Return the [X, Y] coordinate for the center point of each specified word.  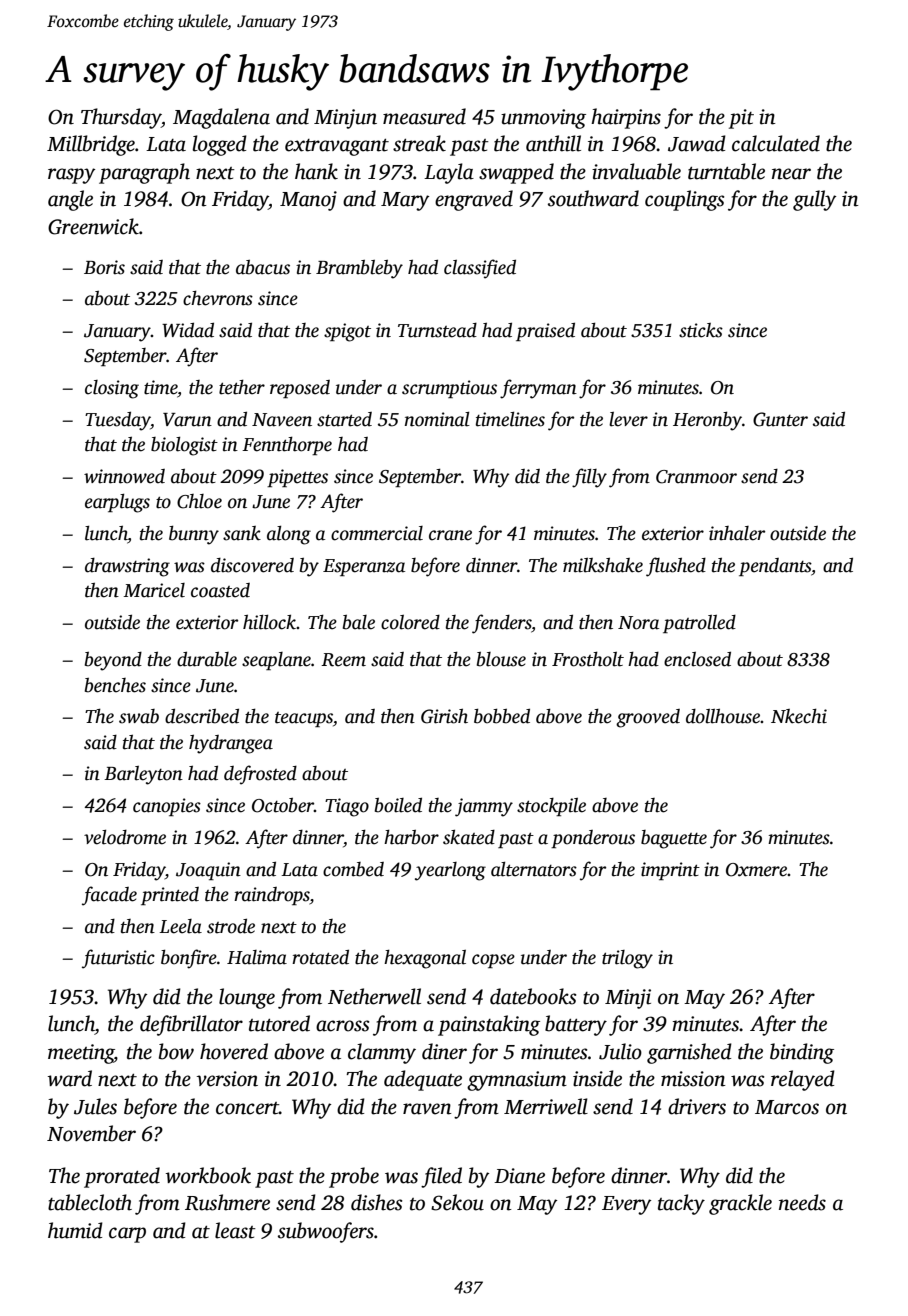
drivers [697, 1106]
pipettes [297, 478]
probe [354, 1177]
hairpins [626, 118]
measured [424, 116]
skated [469, 837]
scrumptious [449, 389]
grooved [648, 718]
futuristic [118, 959]
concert [247, 1108]
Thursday [121, 118]
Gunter [780, 419]
